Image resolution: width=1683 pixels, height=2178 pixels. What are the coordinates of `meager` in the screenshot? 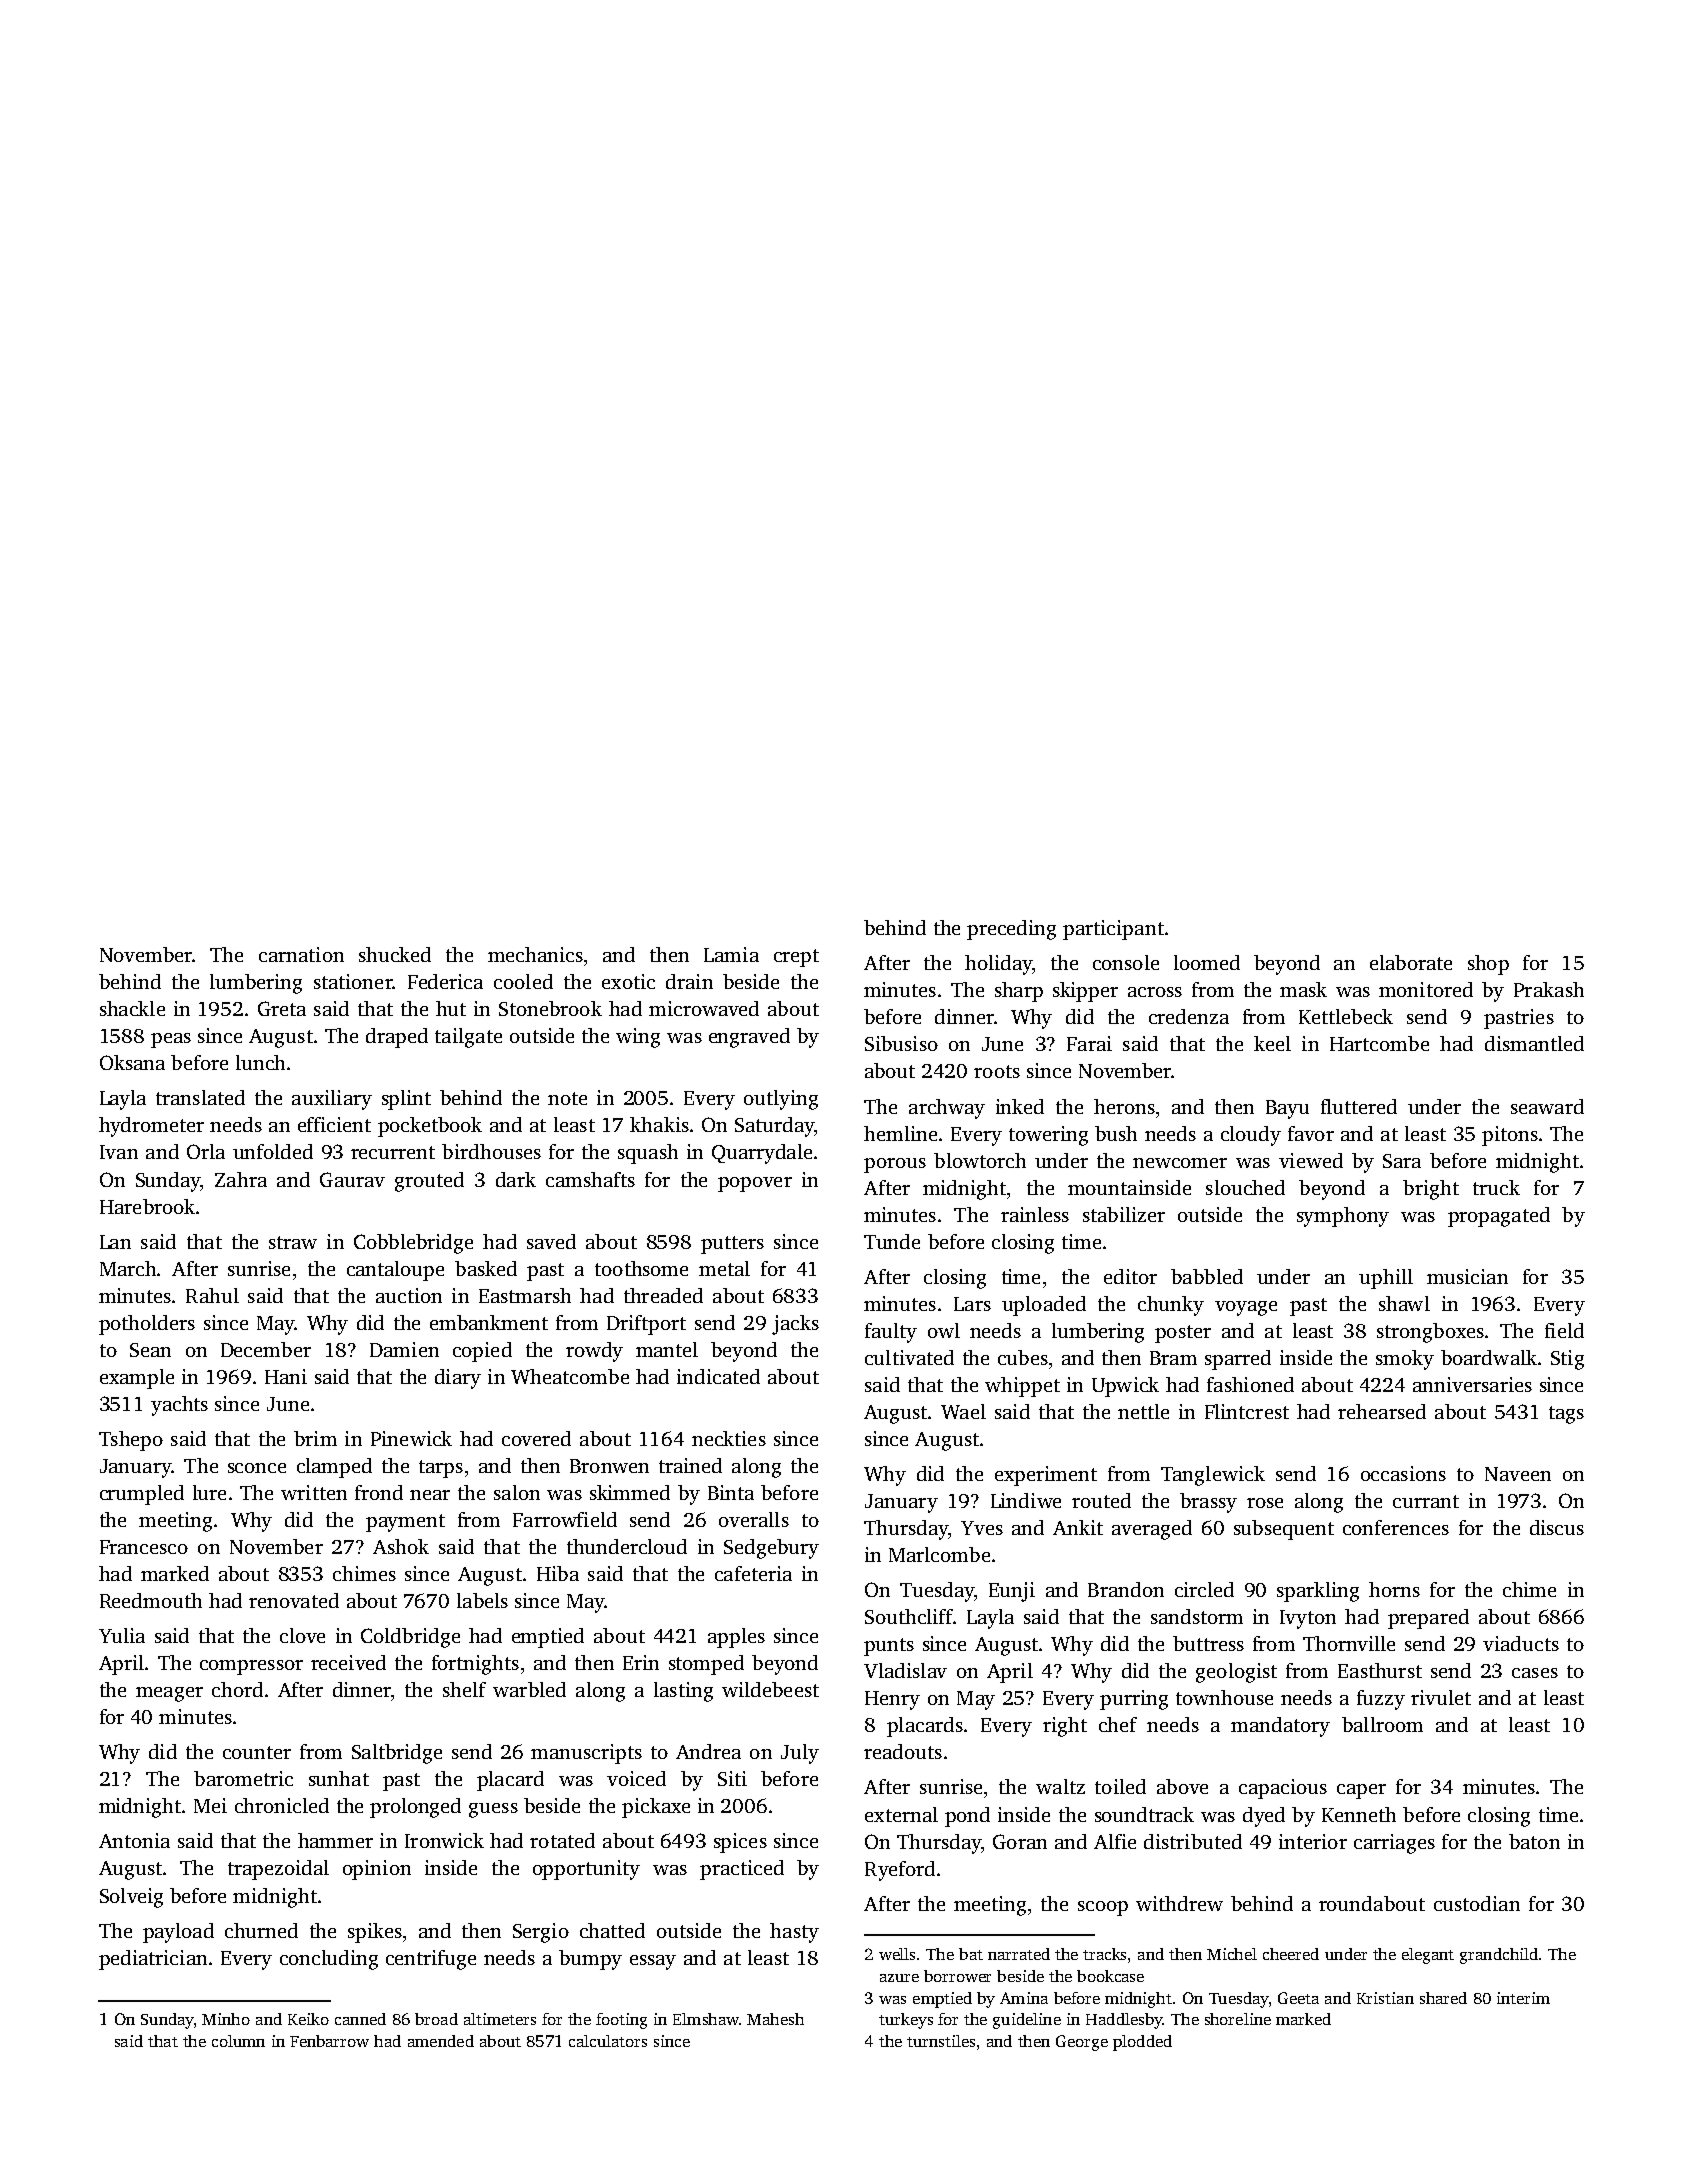 It's located at (169, 1694).
